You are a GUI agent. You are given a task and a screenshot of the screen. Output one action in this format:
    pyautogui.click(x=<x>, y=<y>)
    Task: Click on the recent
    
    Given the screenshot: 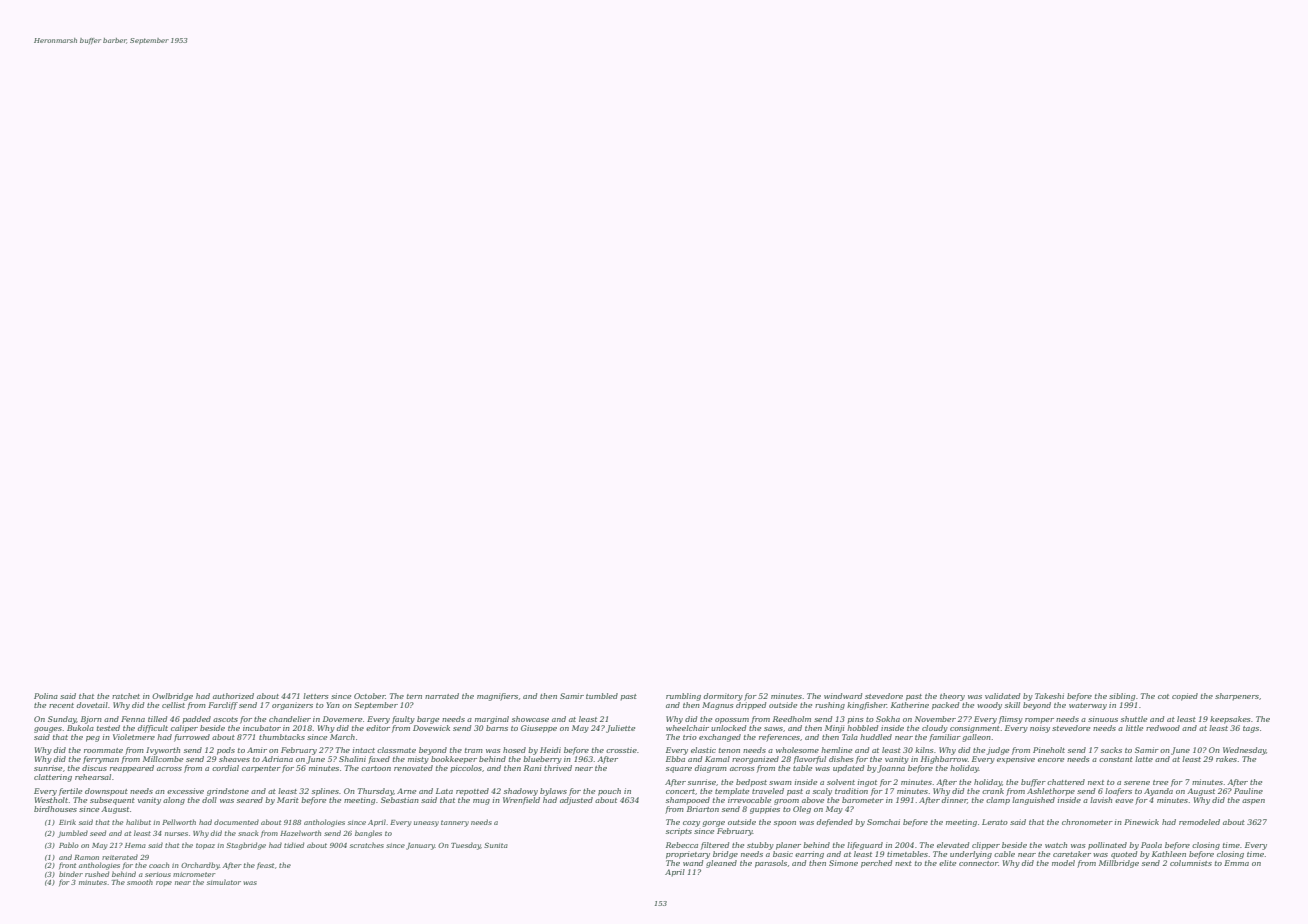 What is the action you would take?
    pyautogui.click(x=61, y=705)
